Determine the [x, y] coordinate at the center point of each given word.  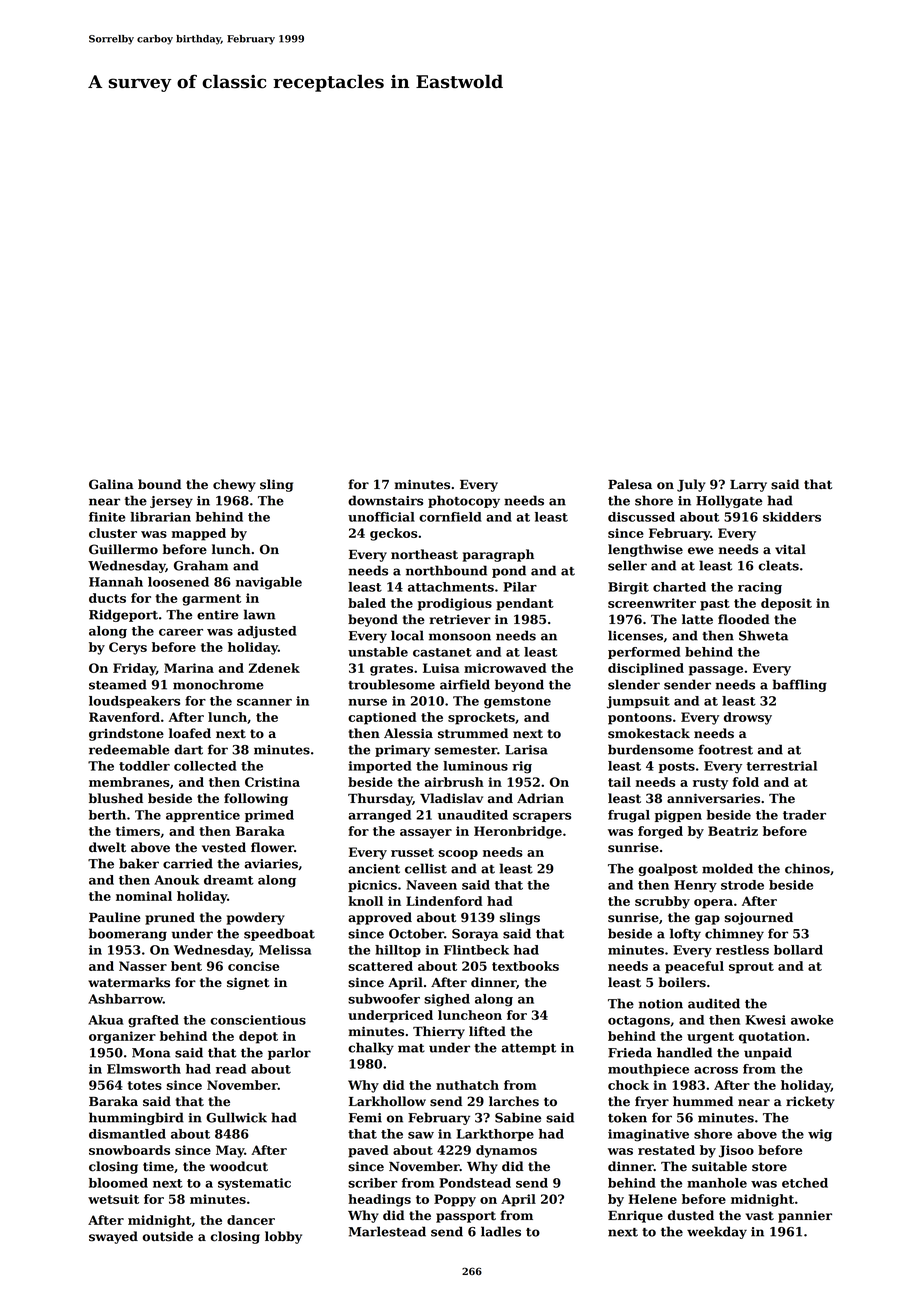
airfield [465, 684]
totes [145, 1085]
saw [421, 1135]
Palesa [630, 484]
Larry [748, 486]
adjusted [267, 632]
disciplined [646, 669]
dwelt [107, 847]
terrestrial [781, 766]
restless [742, 950]
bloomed [118, 1183]
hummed [703, 1101]
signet [248, 983]
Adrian [540, 798]
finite [107, 517]
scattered [380, 966]
